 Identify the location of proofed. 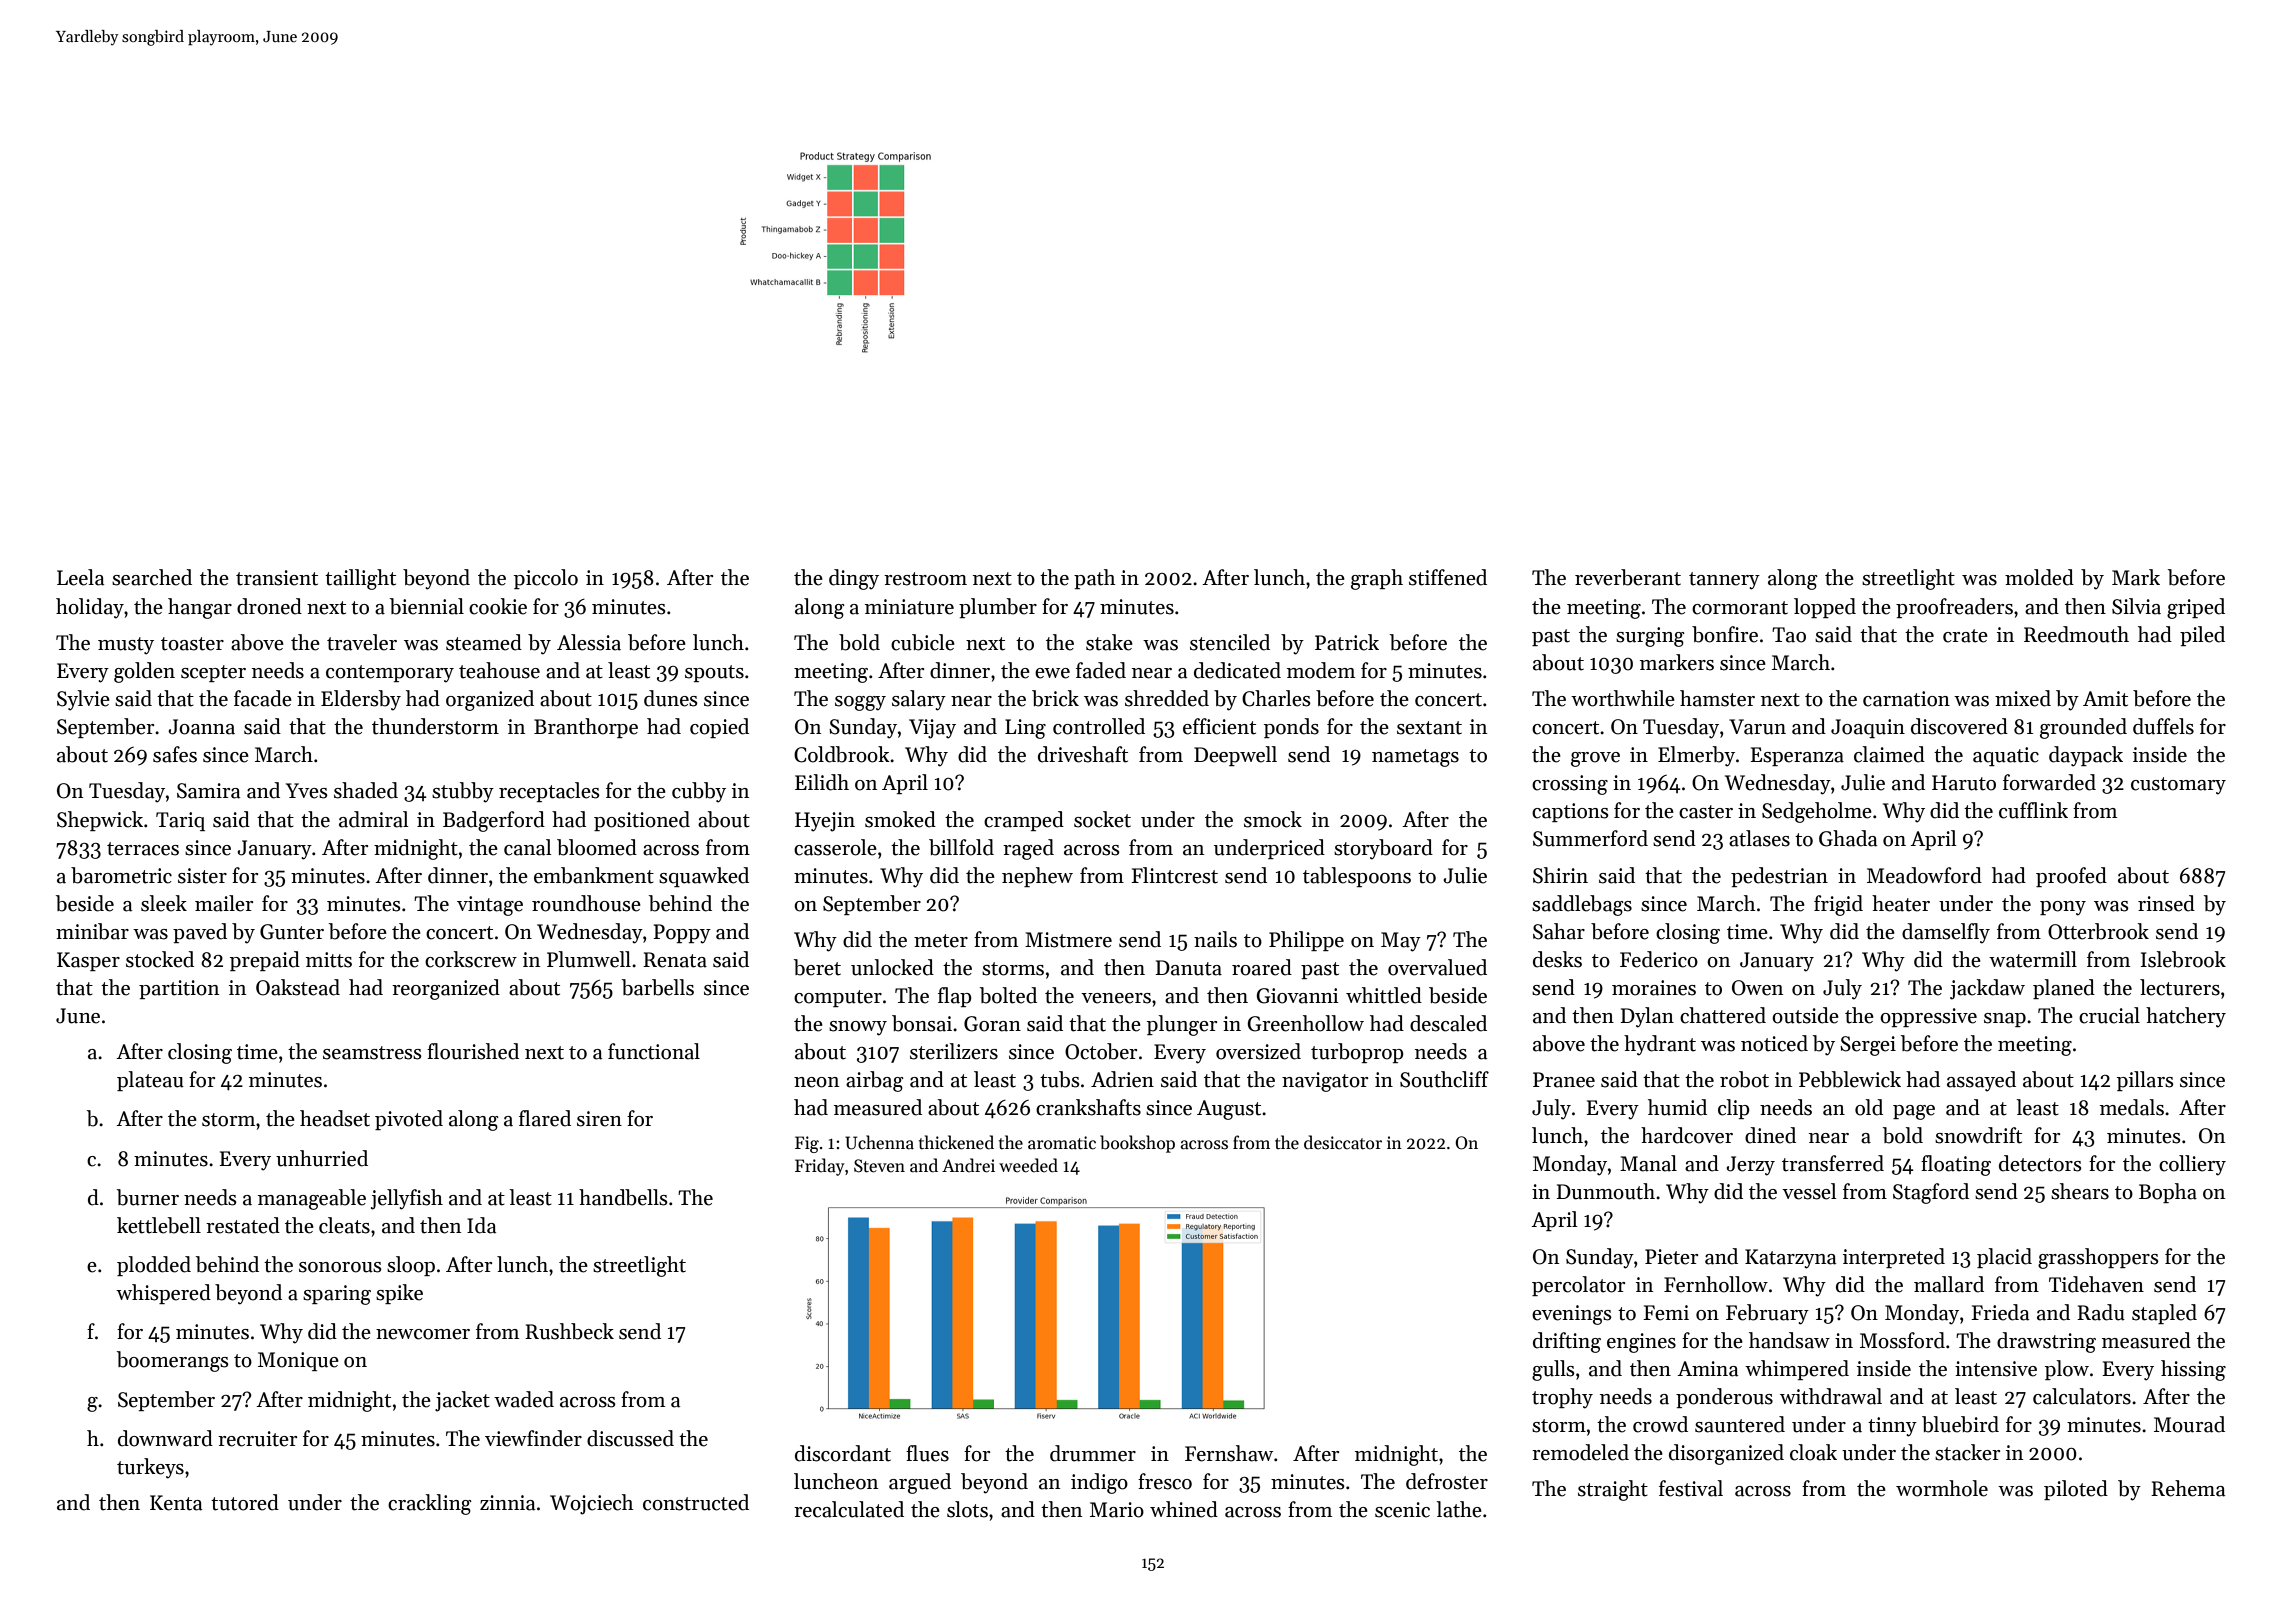
(2071, 877).
